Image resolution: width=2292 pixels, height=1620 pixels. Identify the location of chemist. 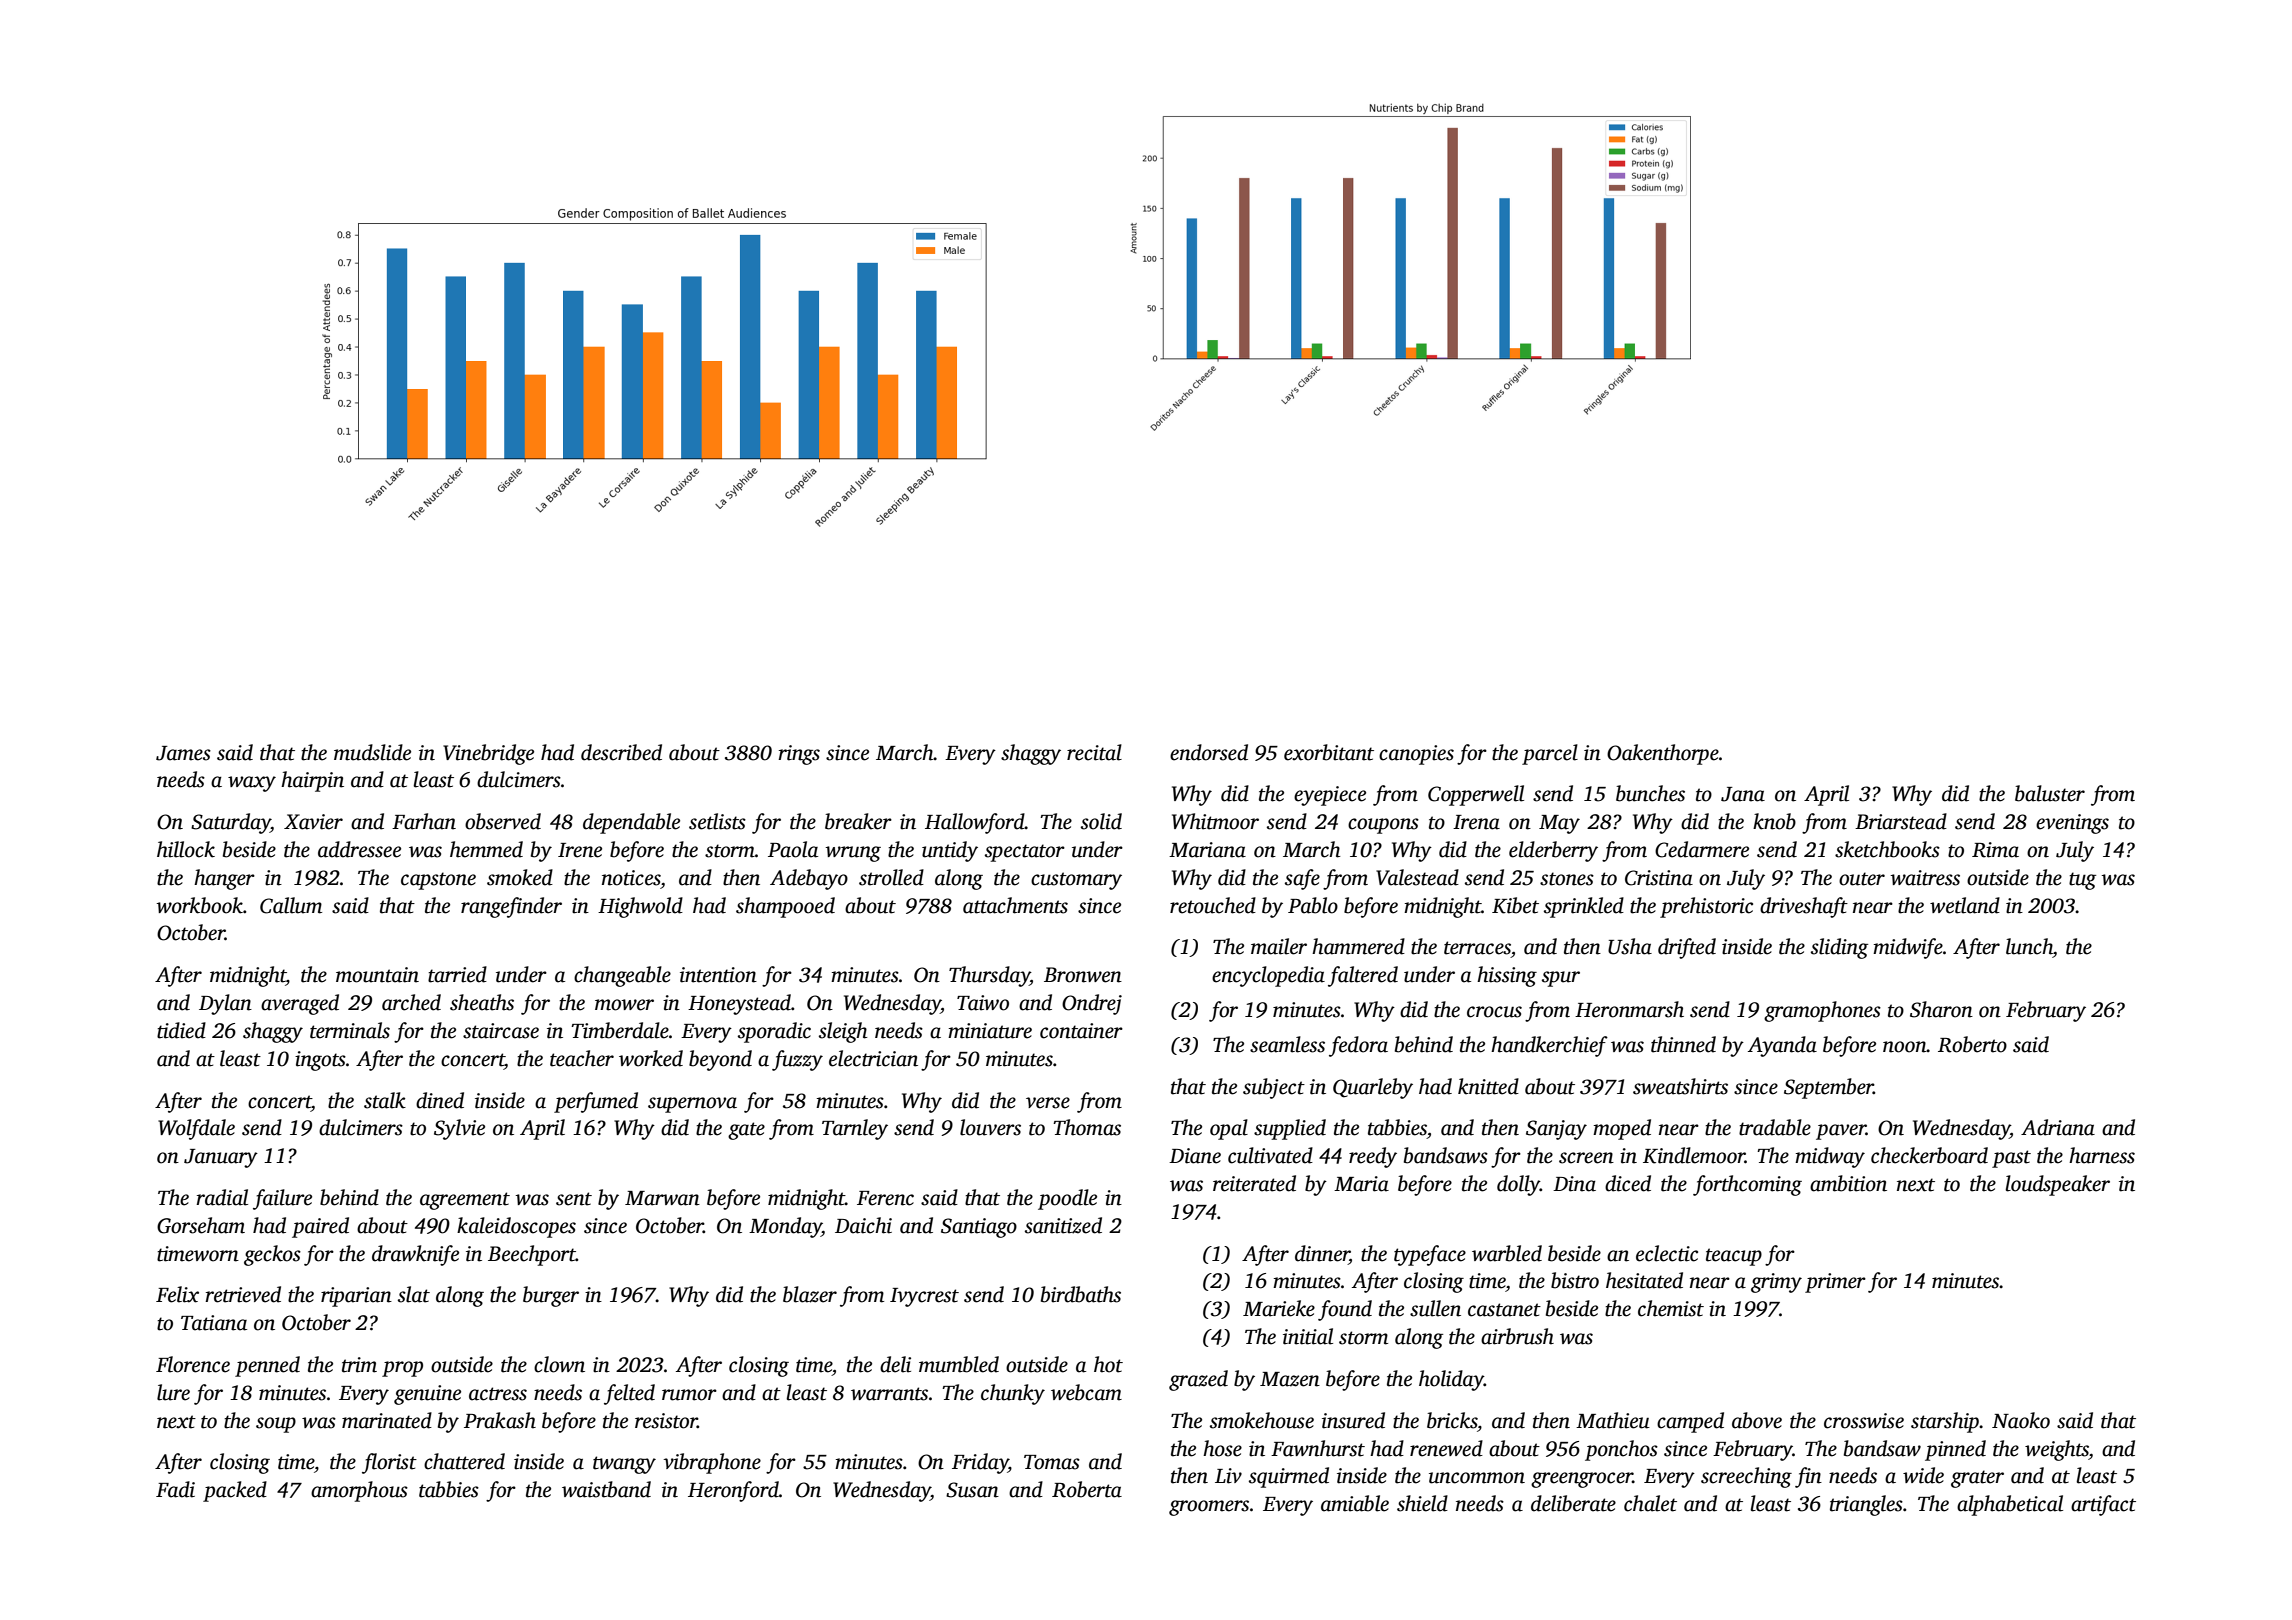
(1671, 1308).
